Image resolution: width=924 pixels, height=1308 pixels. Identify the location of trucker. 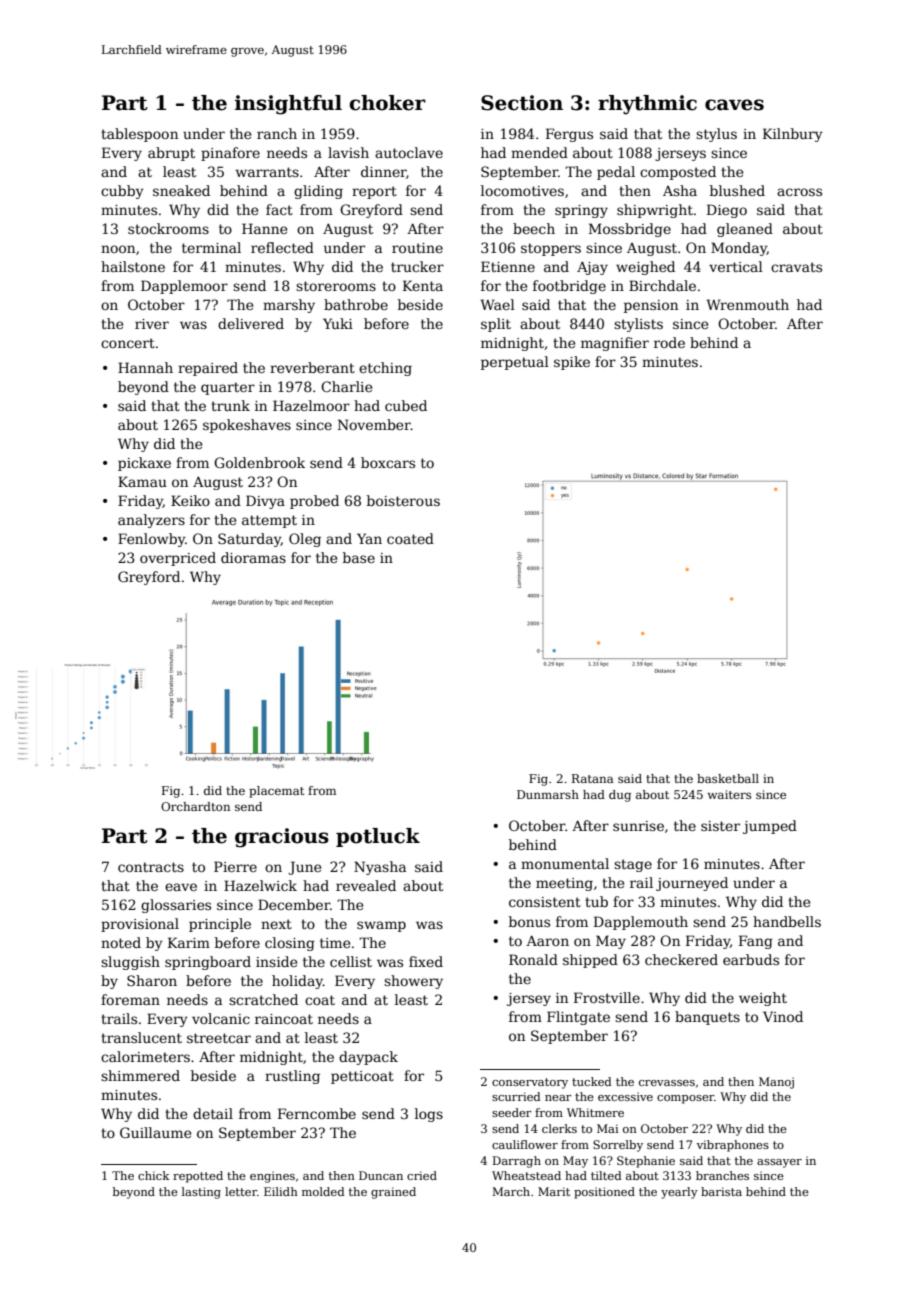
(417, 266).
